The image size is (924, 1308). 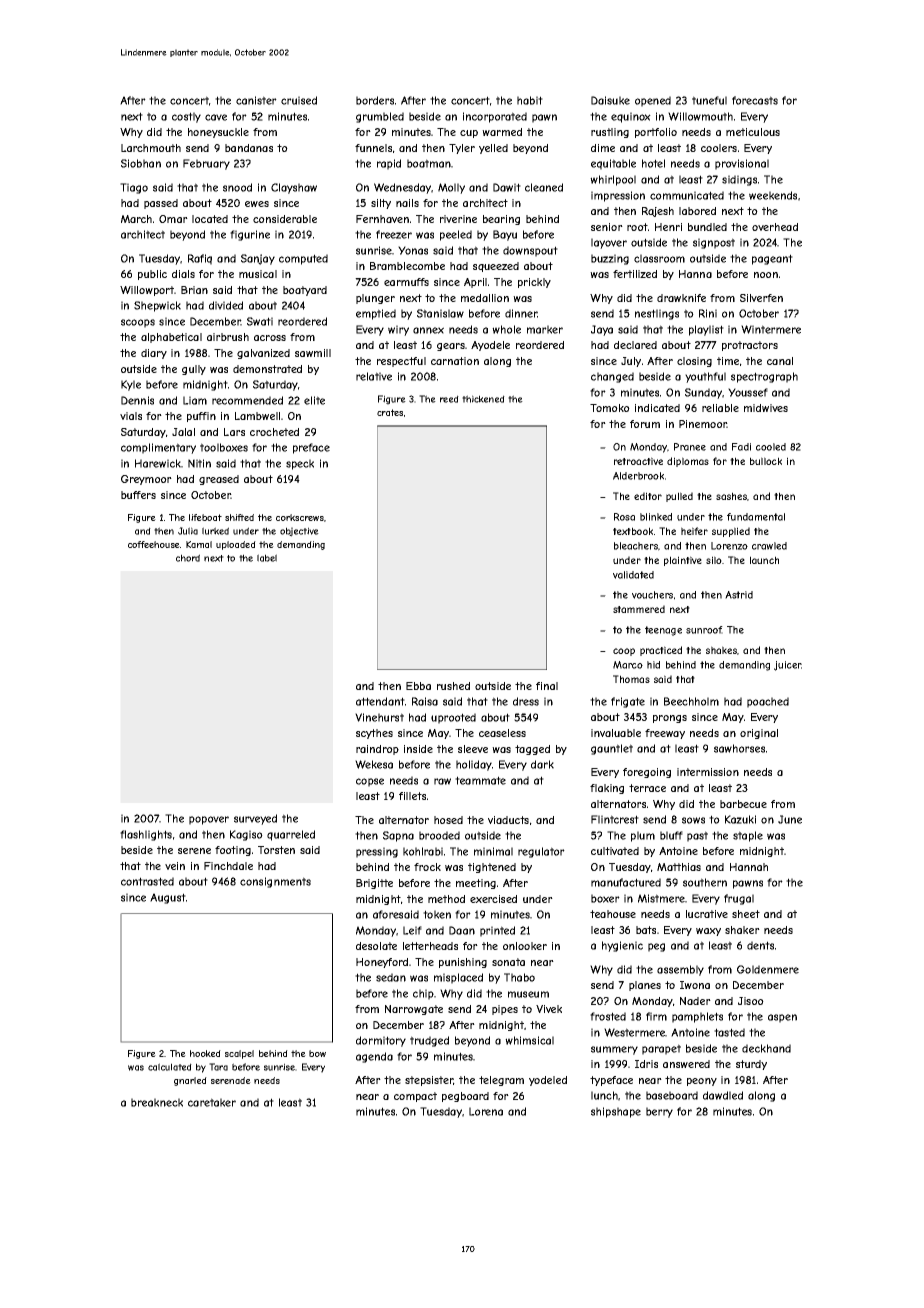 I want to click on objective, so click(x=299, y=532).
